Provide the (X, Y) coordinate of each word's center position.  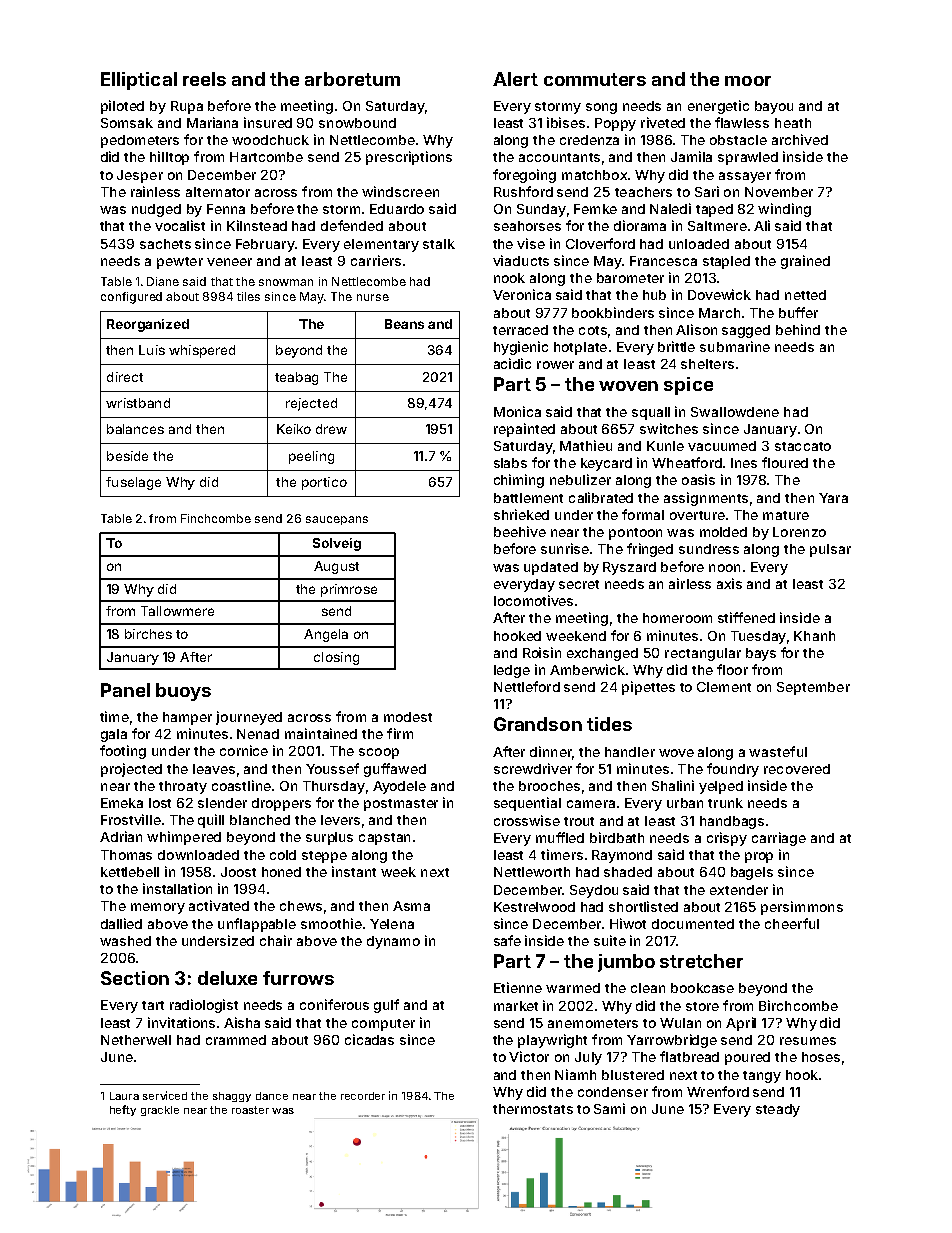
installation (177, 888)
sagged (746, 331)
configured (131, 298)
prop (759, 857)
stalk (439, 244)
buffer (798, 312)
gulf (386, 1006)
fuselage (133, 483)
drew (331, 429)
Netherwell (136, 1040)
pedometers (140, 141)
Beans (404, 324)
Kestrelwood (534, 907)
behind (798, 329)
